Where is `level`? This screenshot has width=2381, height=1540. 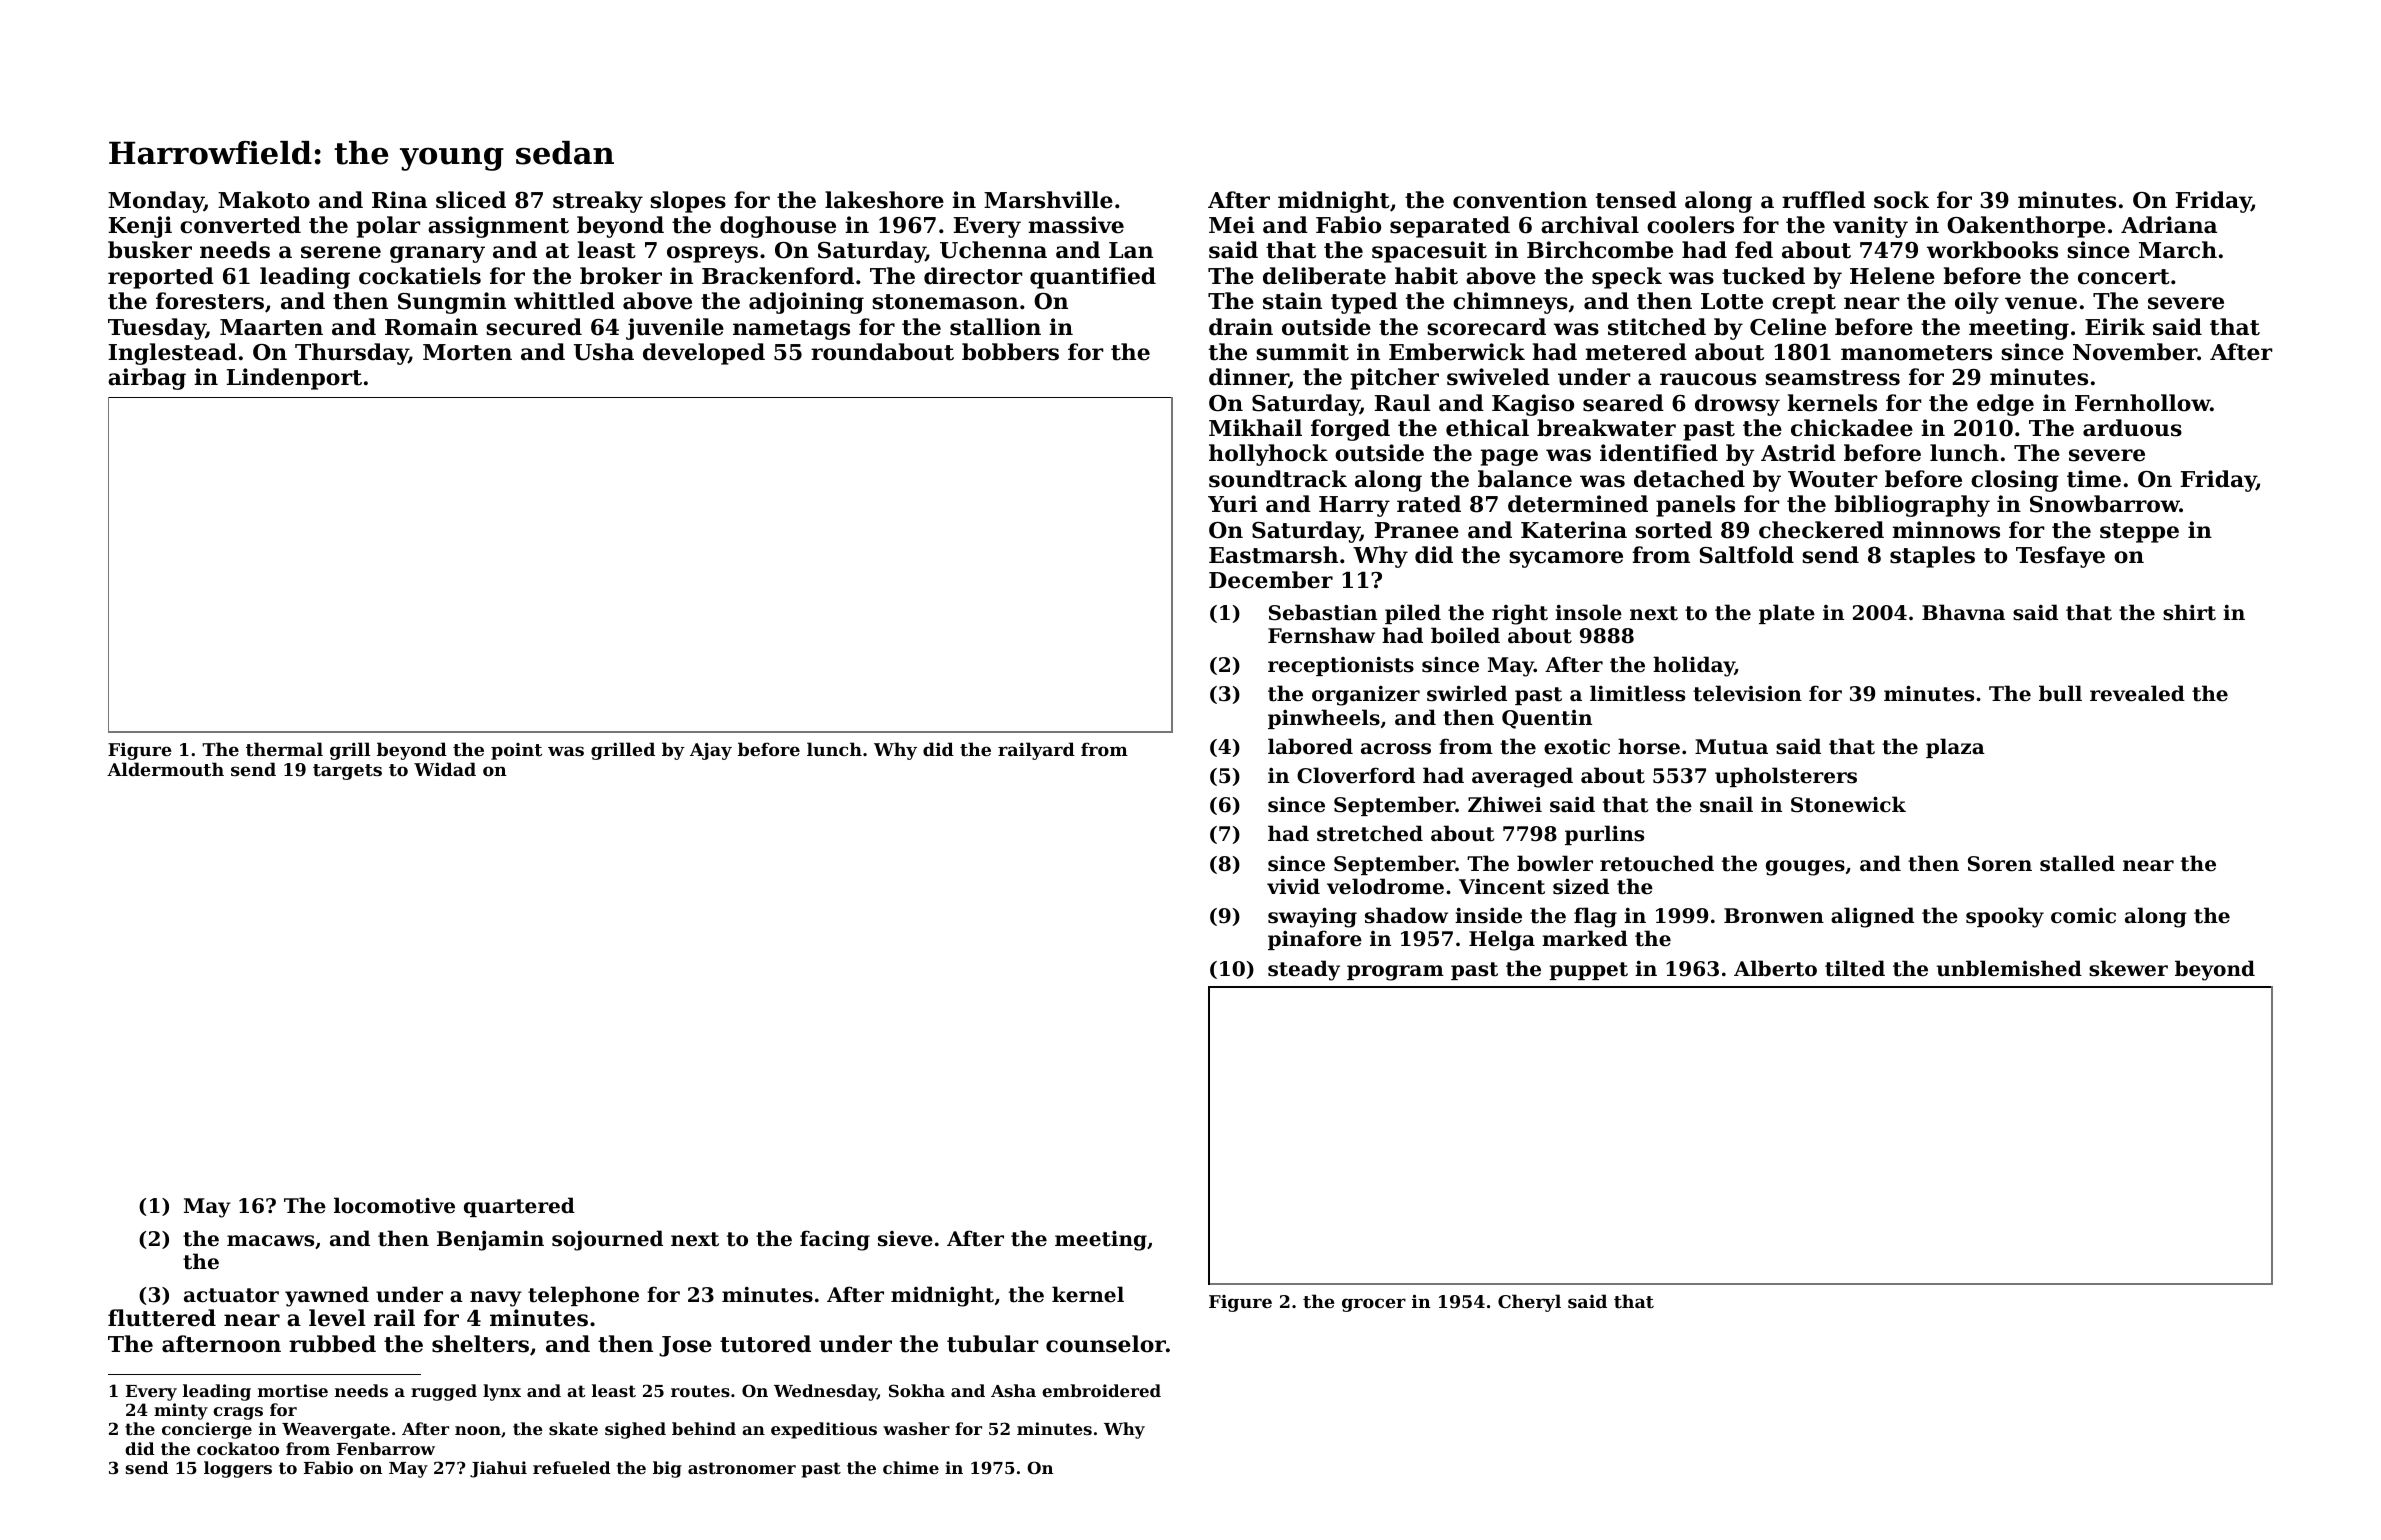 level is located at coordinates (337, 1318).
